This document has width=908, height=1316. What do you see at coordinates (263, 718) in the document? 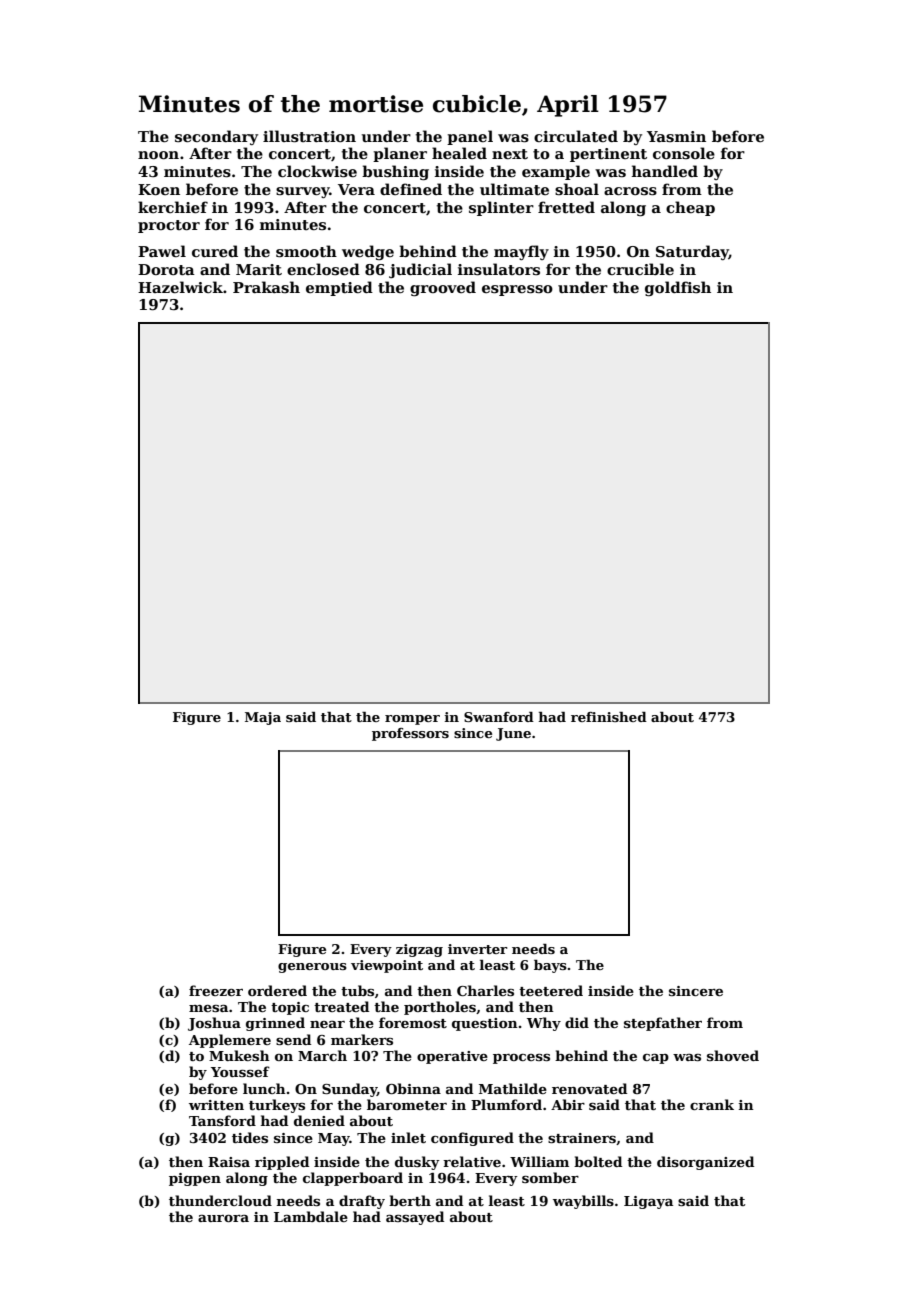
I see `Maja` at bounding box center [263, 718].
